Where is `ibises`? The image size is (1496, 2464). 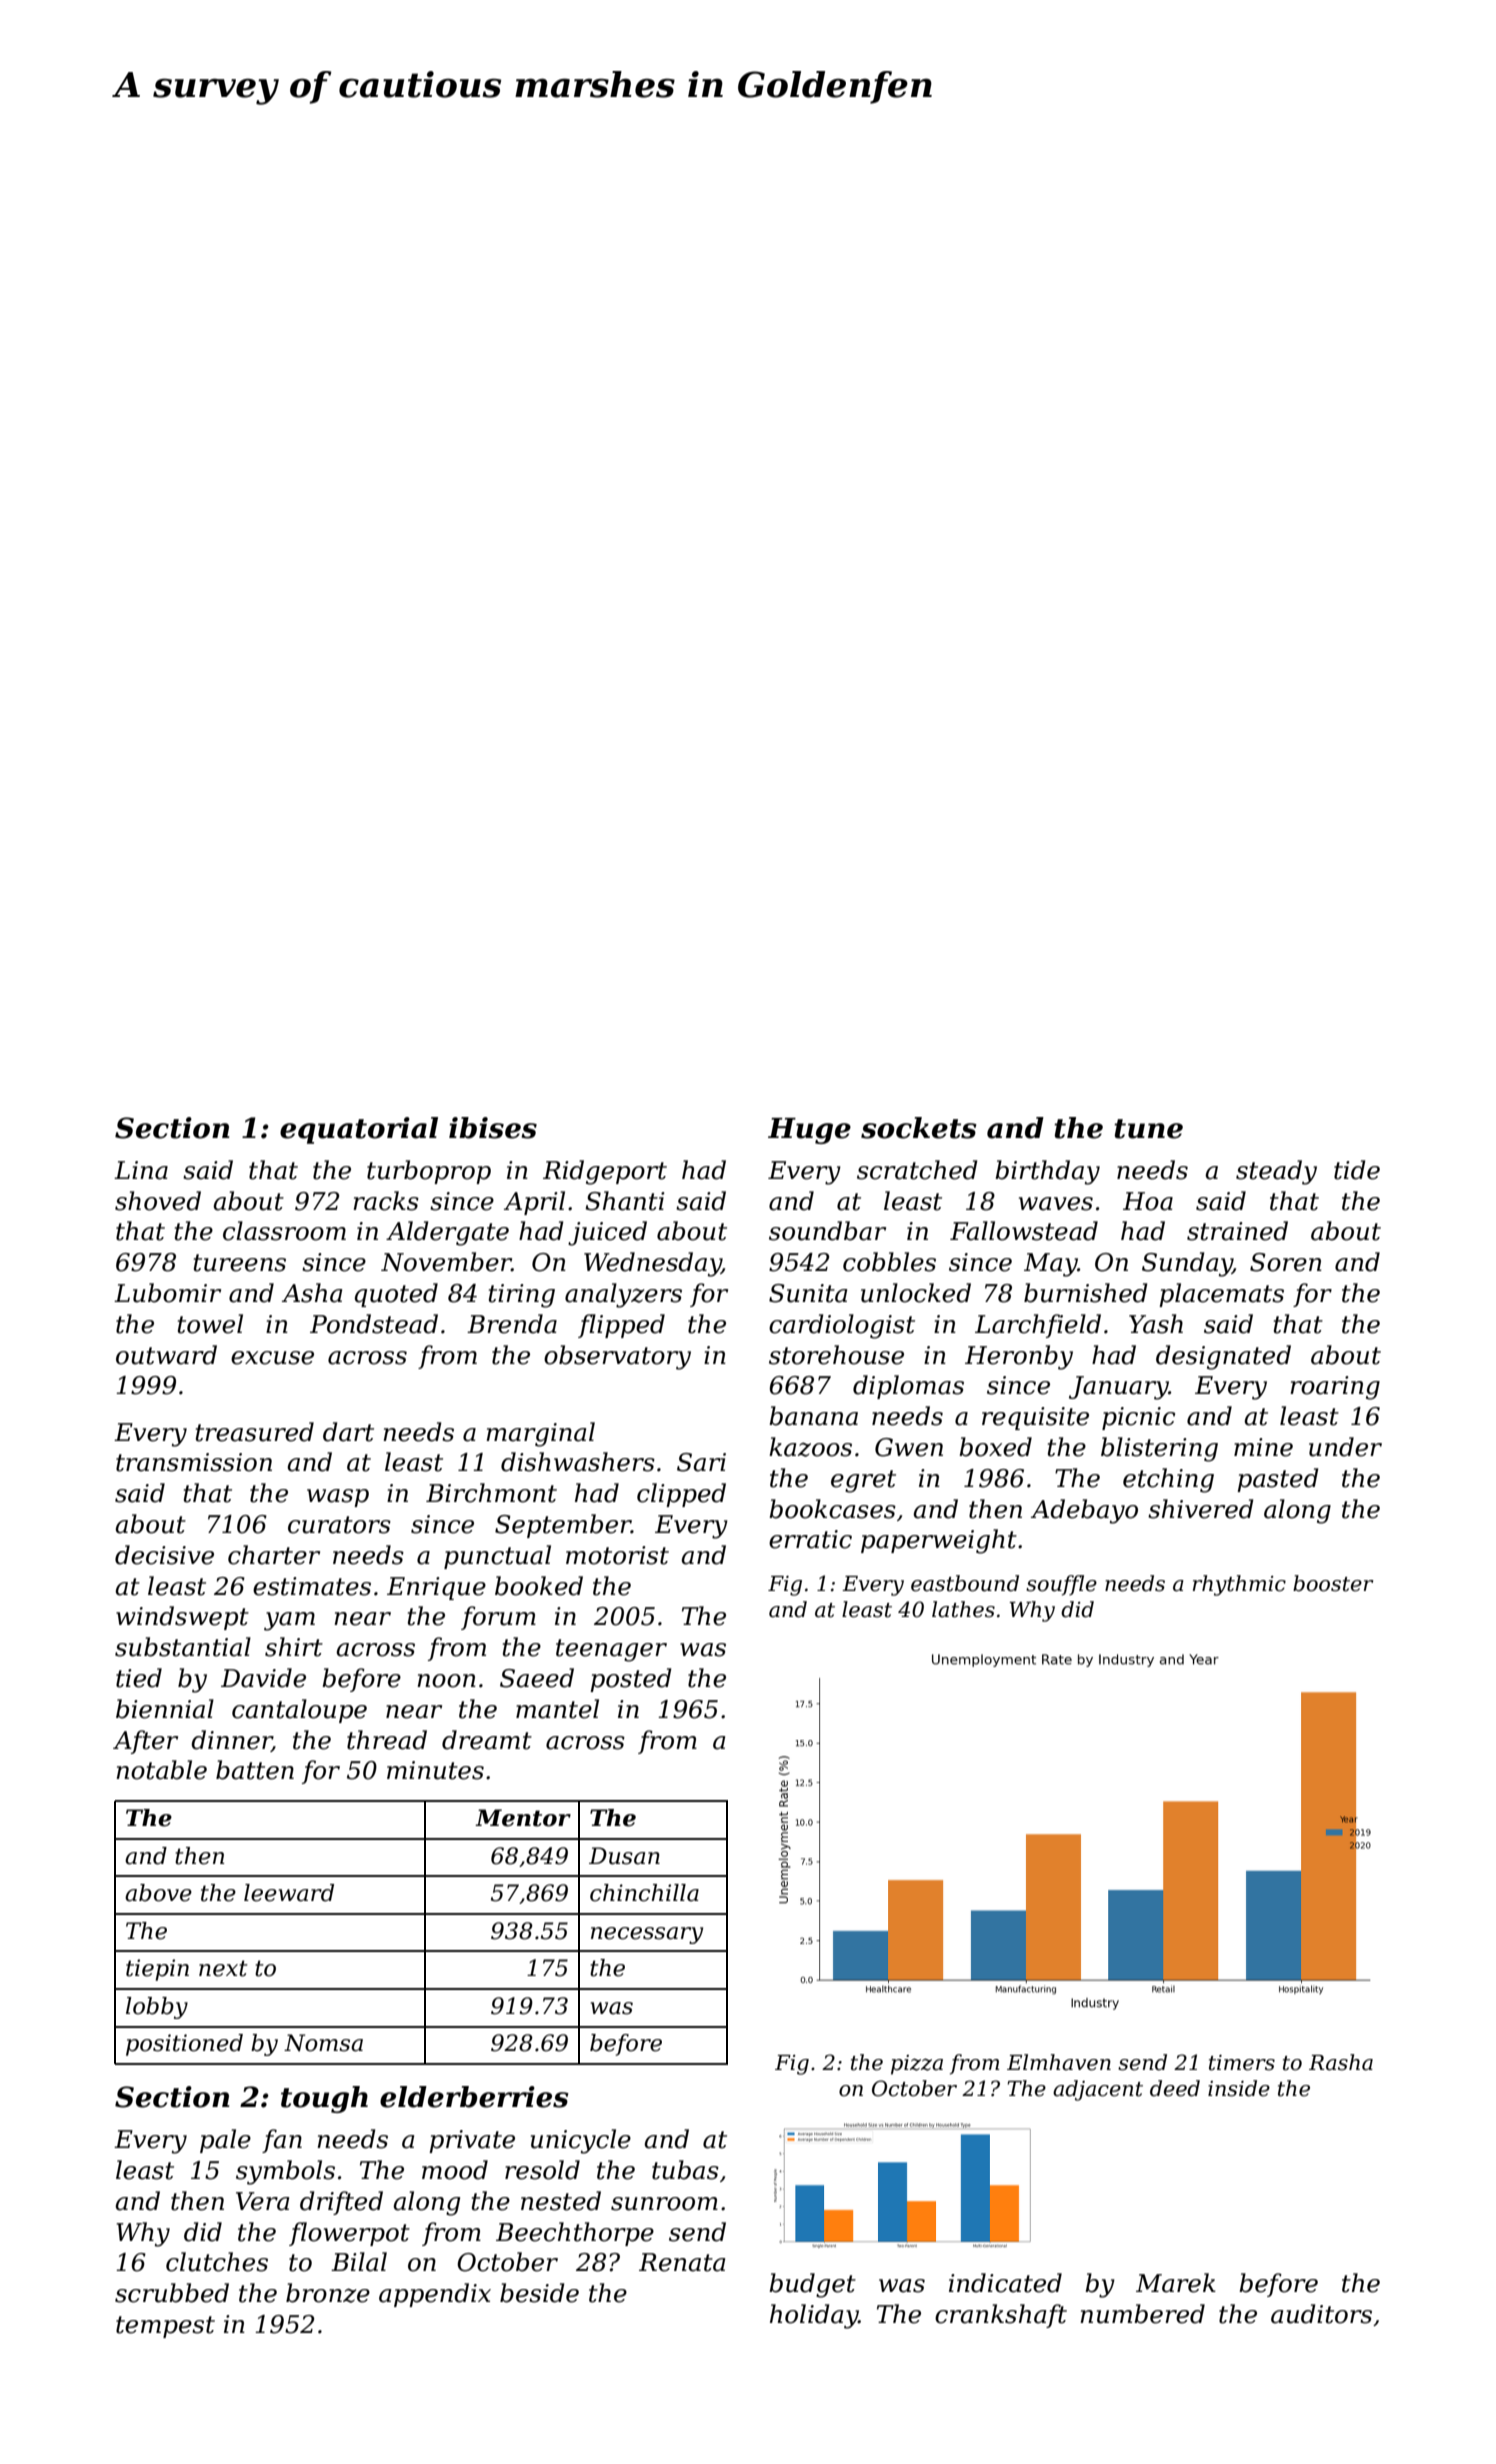
ibises is located at coordinates (493, 1128).
